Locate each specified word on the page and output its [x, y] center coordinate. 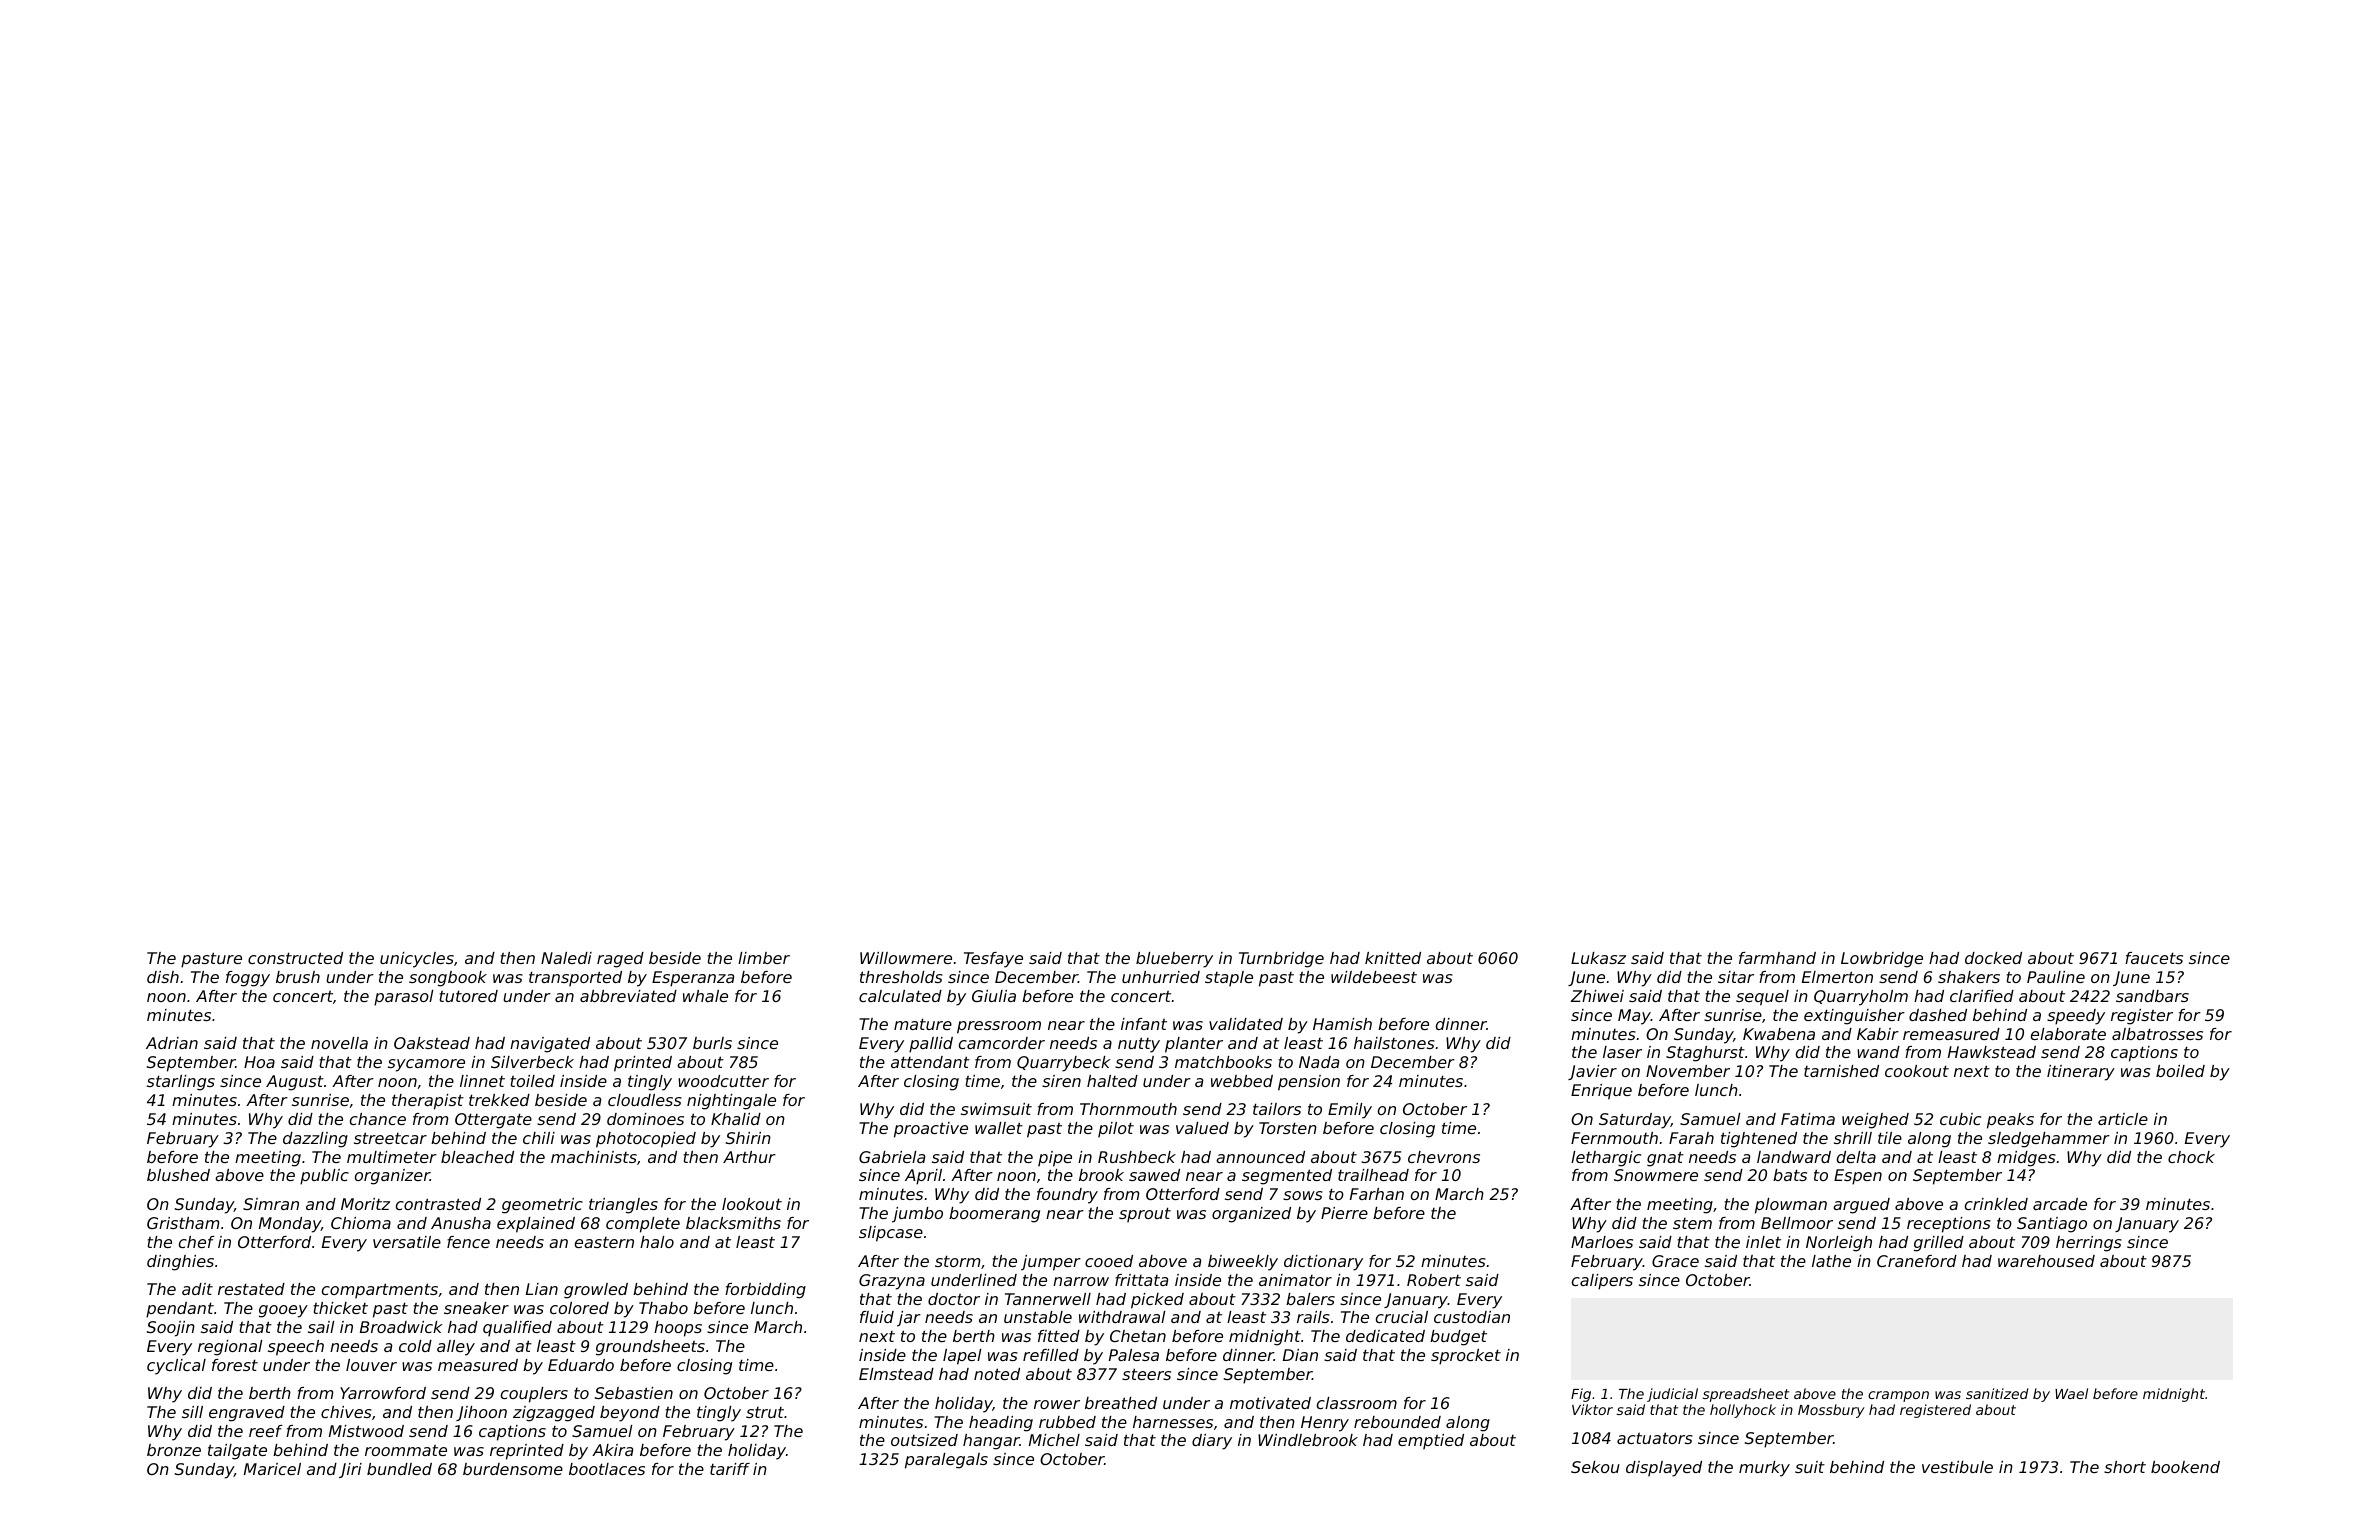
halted [1112, 1081]
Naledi [566, 958]
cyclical [176, 1367]
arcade [2060, 1204]
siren [1061, 1081]
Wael [2071, 1393]
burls [712, 1043]
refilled [1051, 1355]
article [2123, 1119]
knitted [1393, 958]
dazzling [315, 1140]
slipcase [891, 1234]
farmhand [1777, 958]
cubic [1960, 1119]
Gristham [183, 1223]
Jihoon [481, 1413]
